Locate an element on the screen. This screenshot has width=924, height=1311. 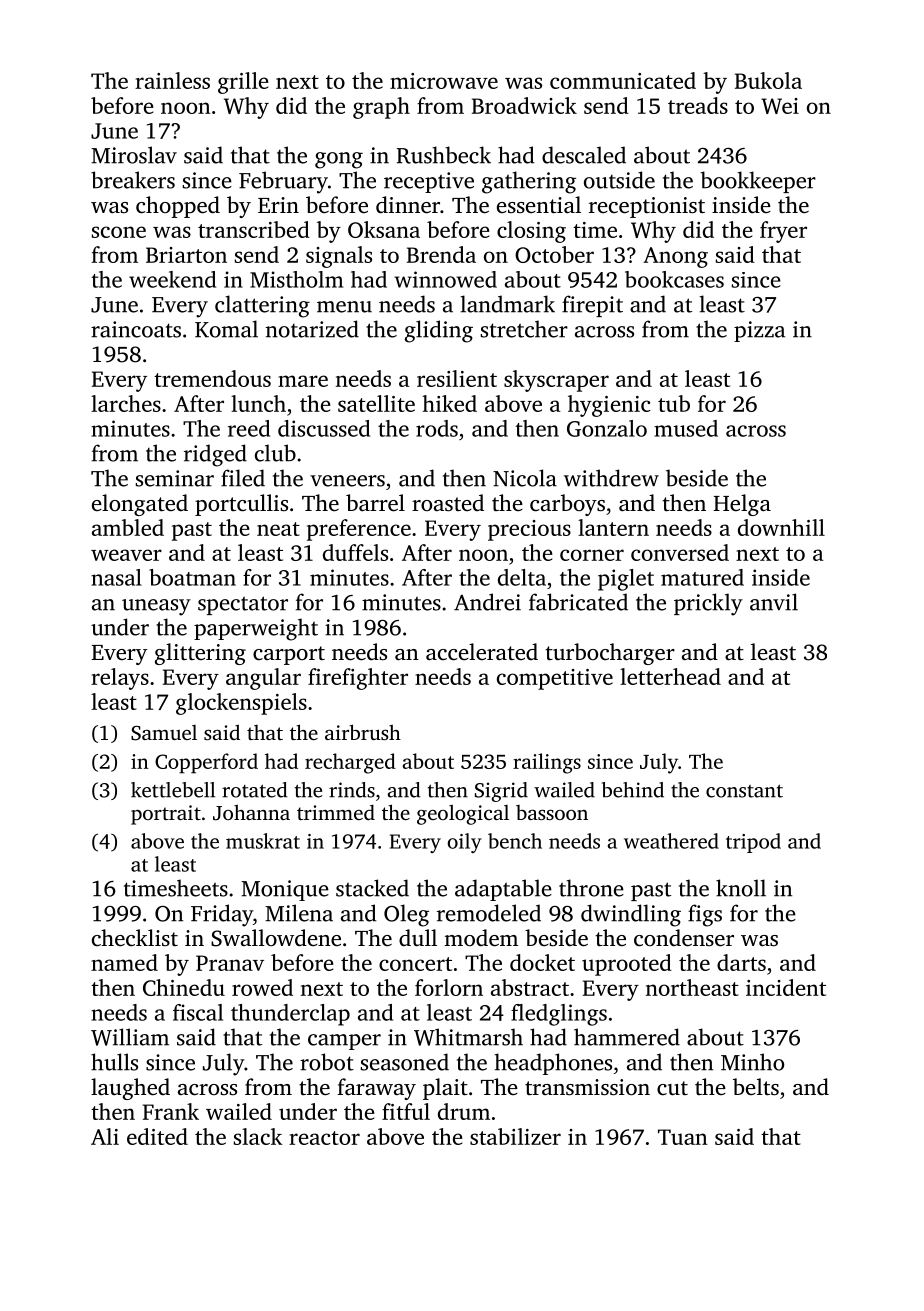
grille is located at coordinates (243, 83).
